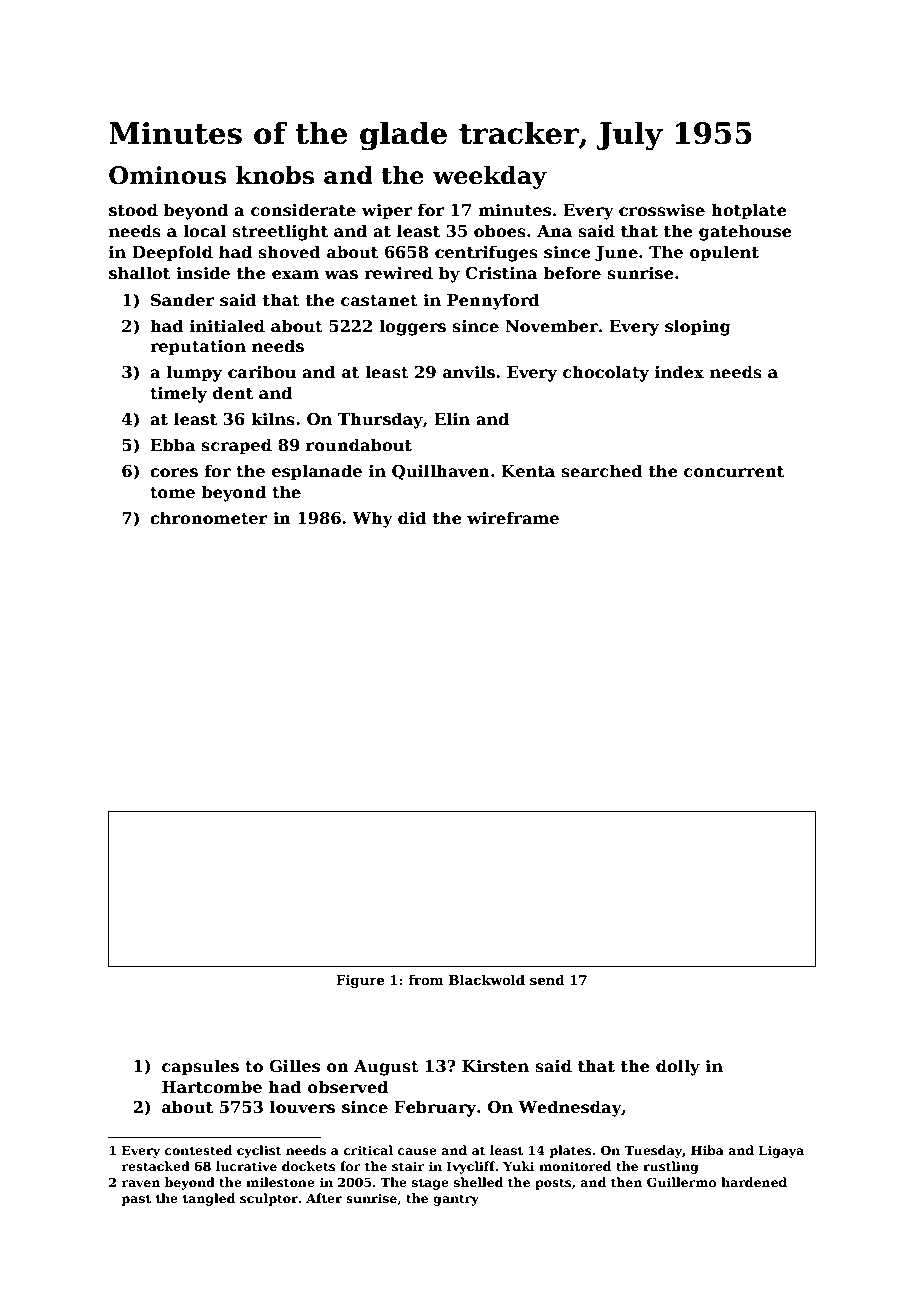 This screenshot has height=1314, width=924. What do you see at coordinates (487, 980) in the screenshot?
I see `Blackwold` at bounding box center [487, 980].
